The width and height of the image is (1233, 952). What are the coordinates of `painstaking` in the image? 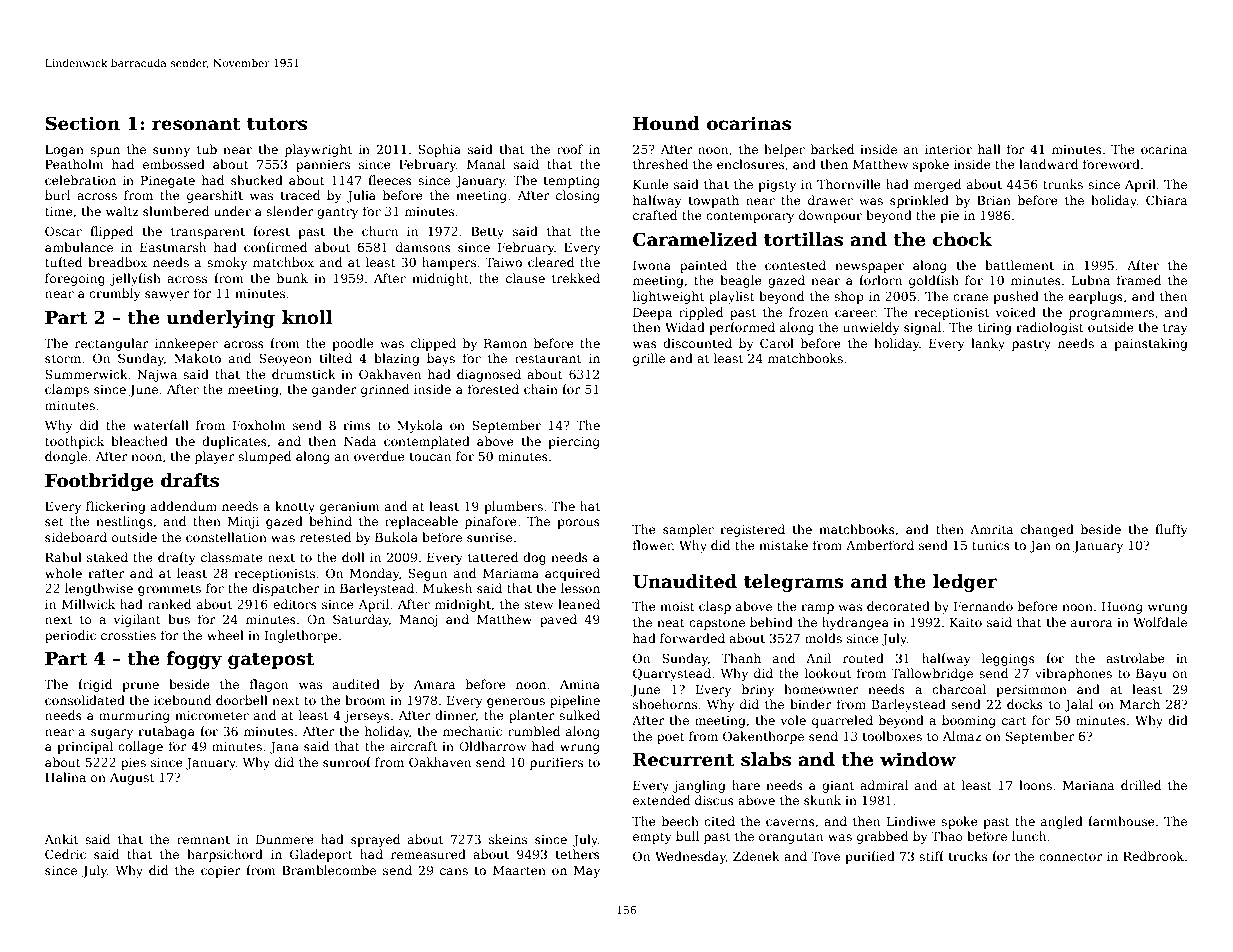 It's located at (1151, 344).
